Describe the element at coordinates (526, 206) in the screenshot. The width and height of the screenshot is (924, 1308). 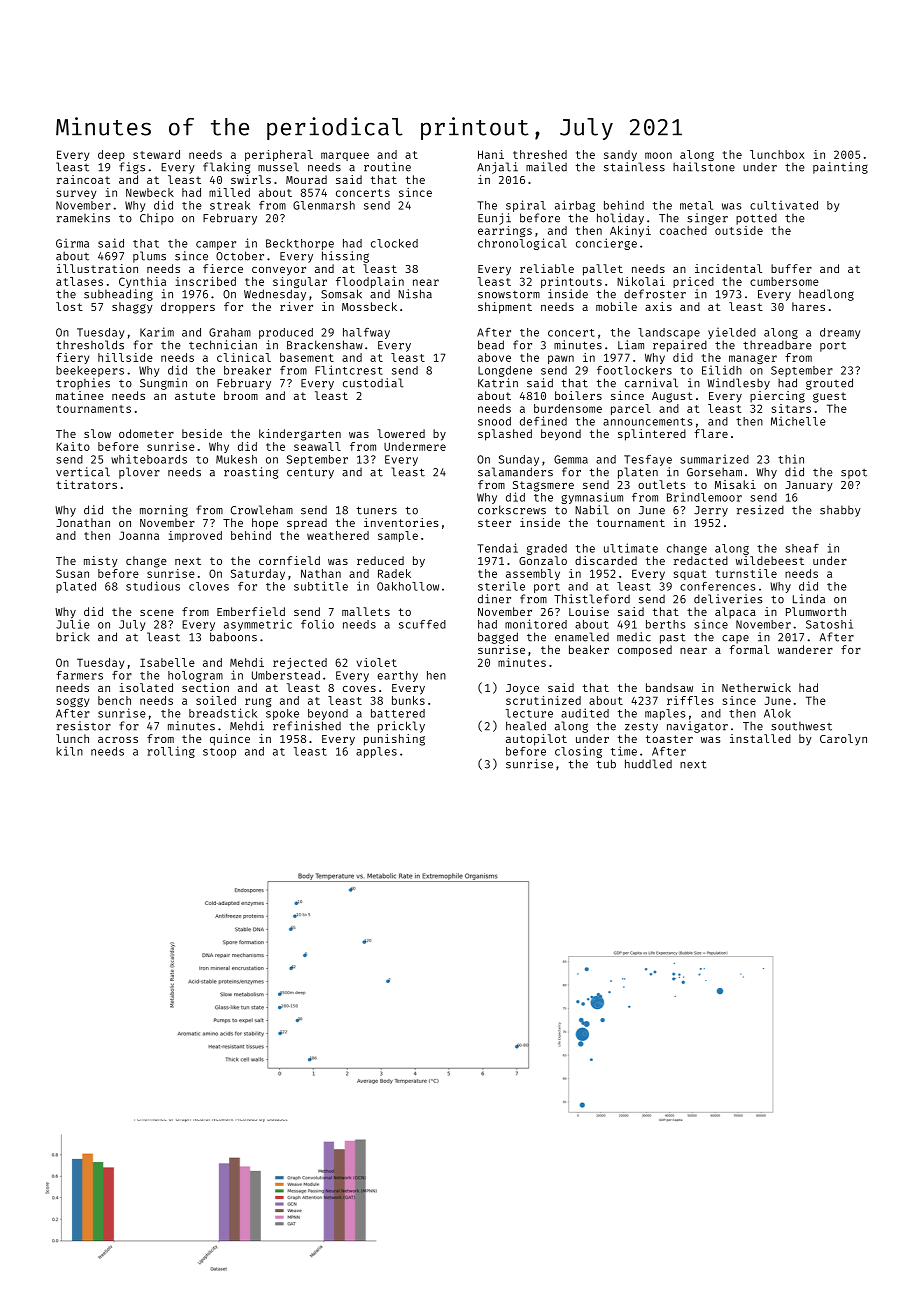
I see `spiral` at that location.
